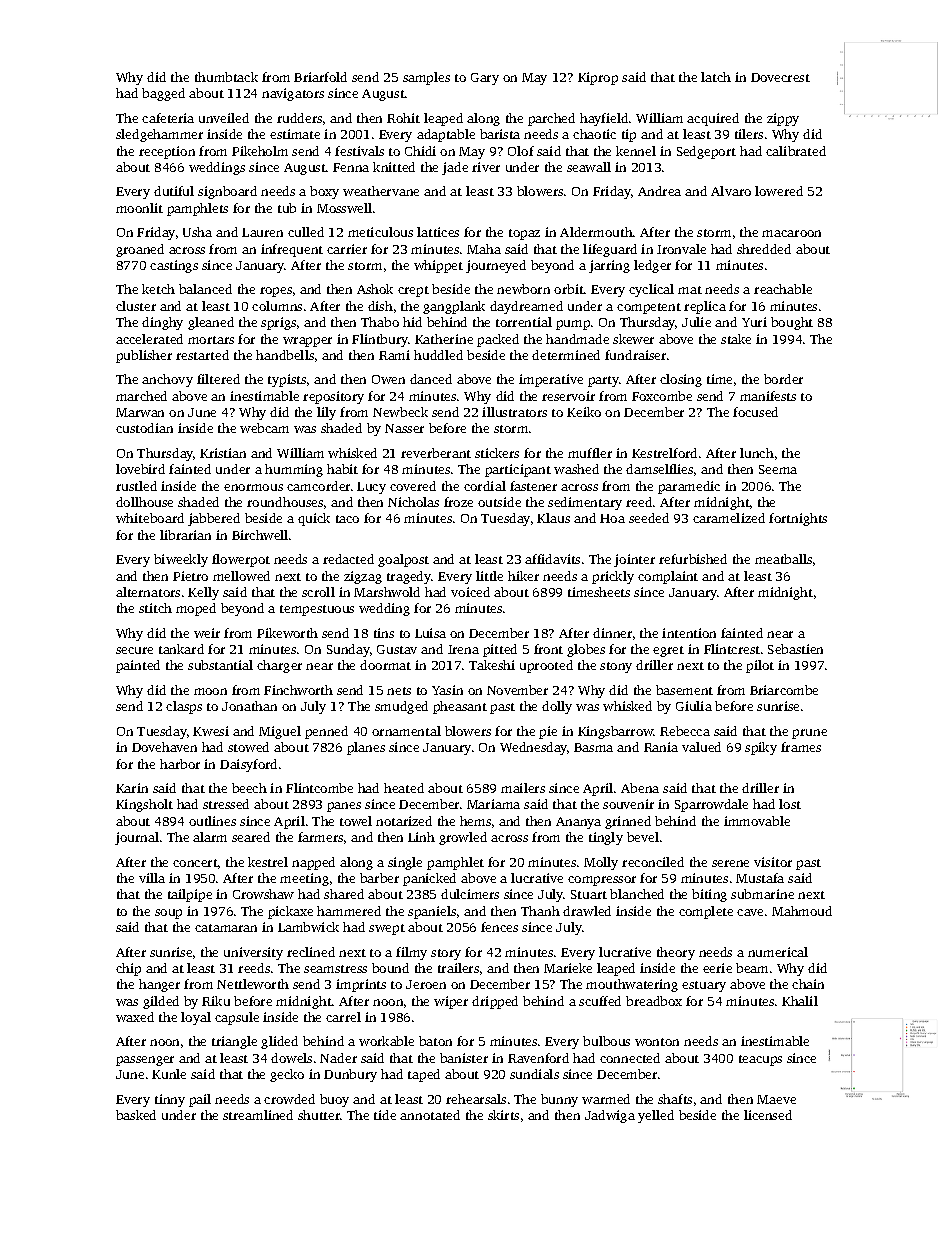 The width and height of the image is (952, 1233). What do you see at coordinates (693, 559) in the image?
I see `refurbished` at bounding box center [693, 559].
